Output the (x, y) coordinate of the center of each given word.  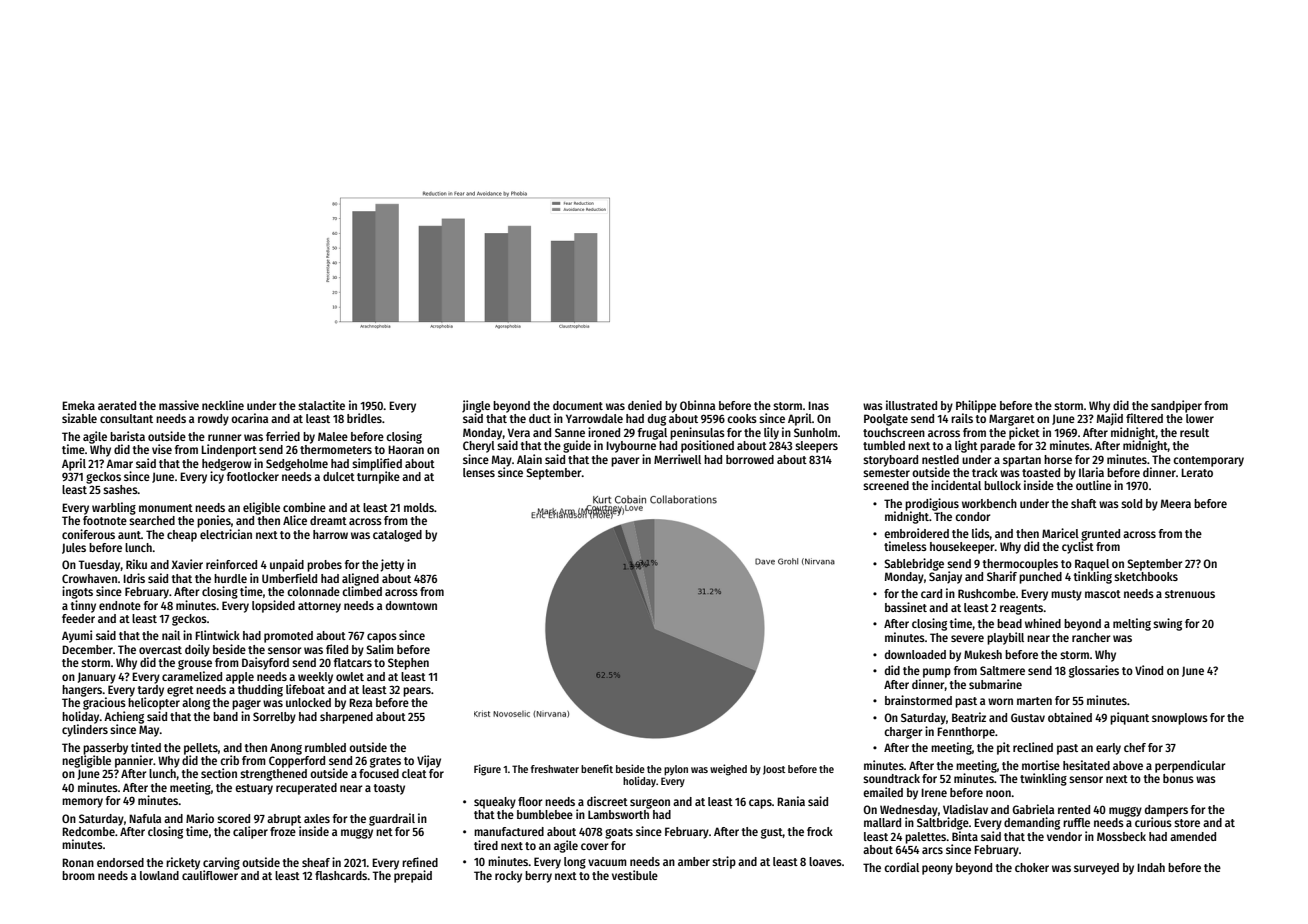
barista (127, 436)
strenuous (1190, 594)
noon (998, 793)
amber (694, 861)
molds (419, 507)
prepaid (413, 876)
